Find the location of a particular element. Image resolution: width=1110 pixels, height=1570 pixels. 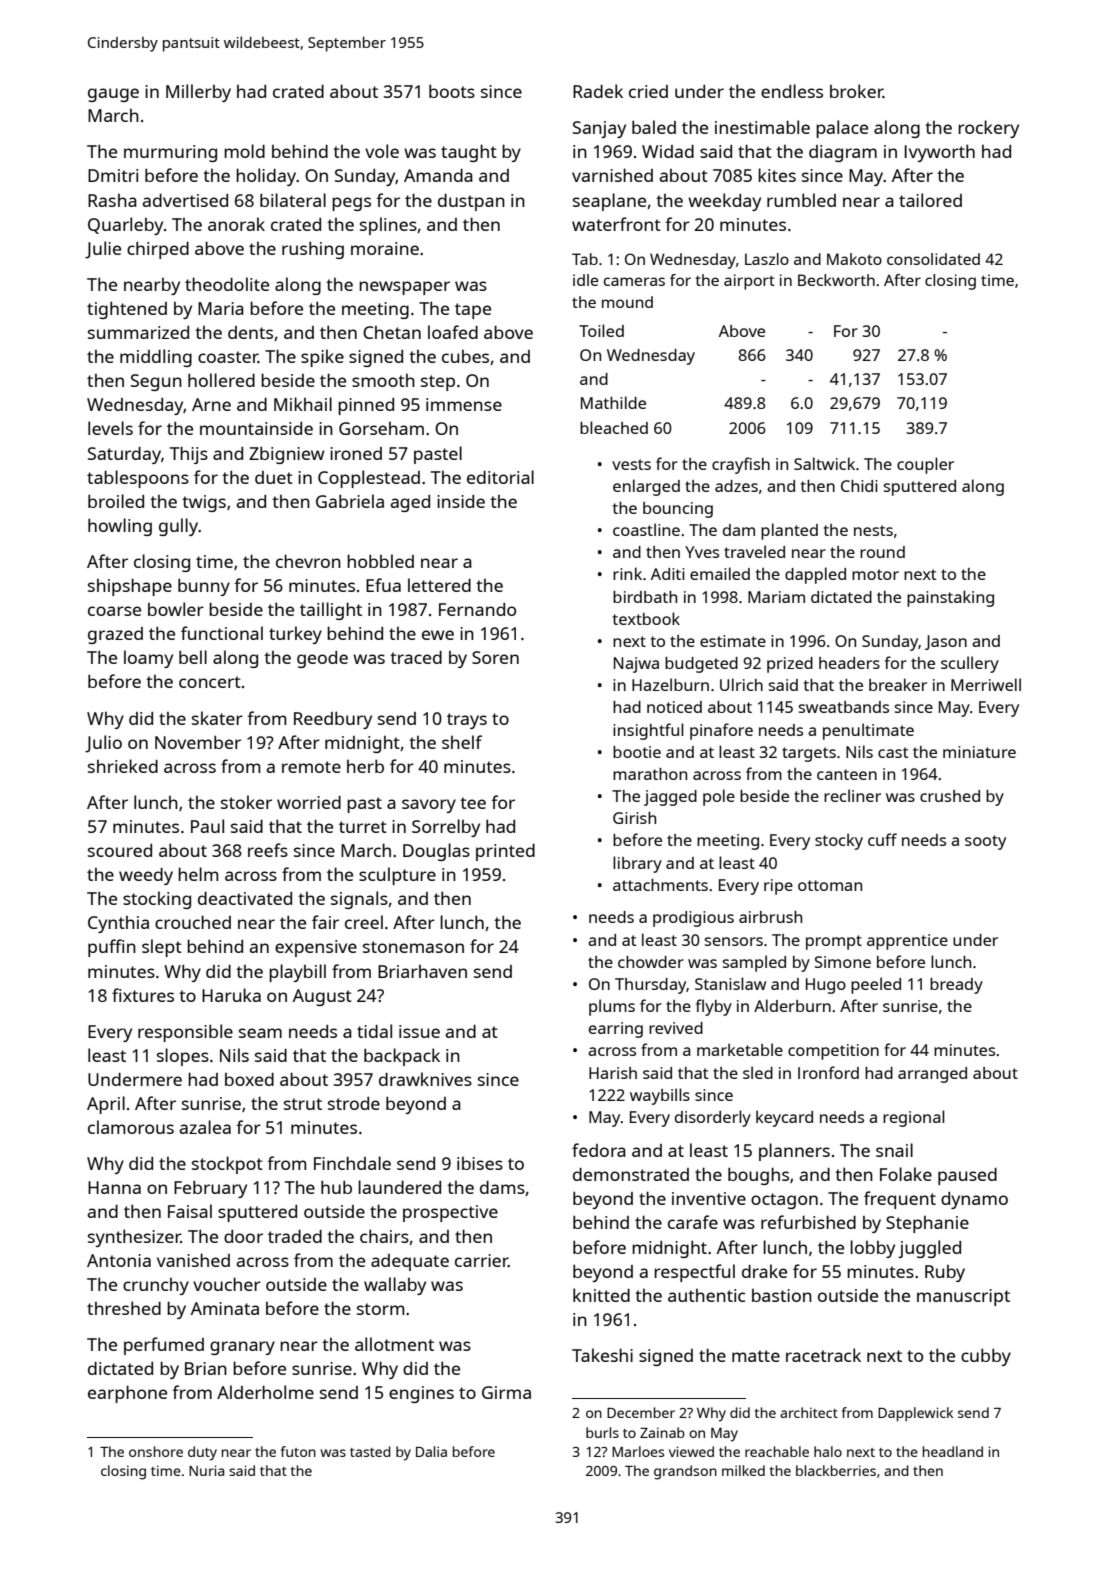

Chidi is located at coordinates (859, 486).
